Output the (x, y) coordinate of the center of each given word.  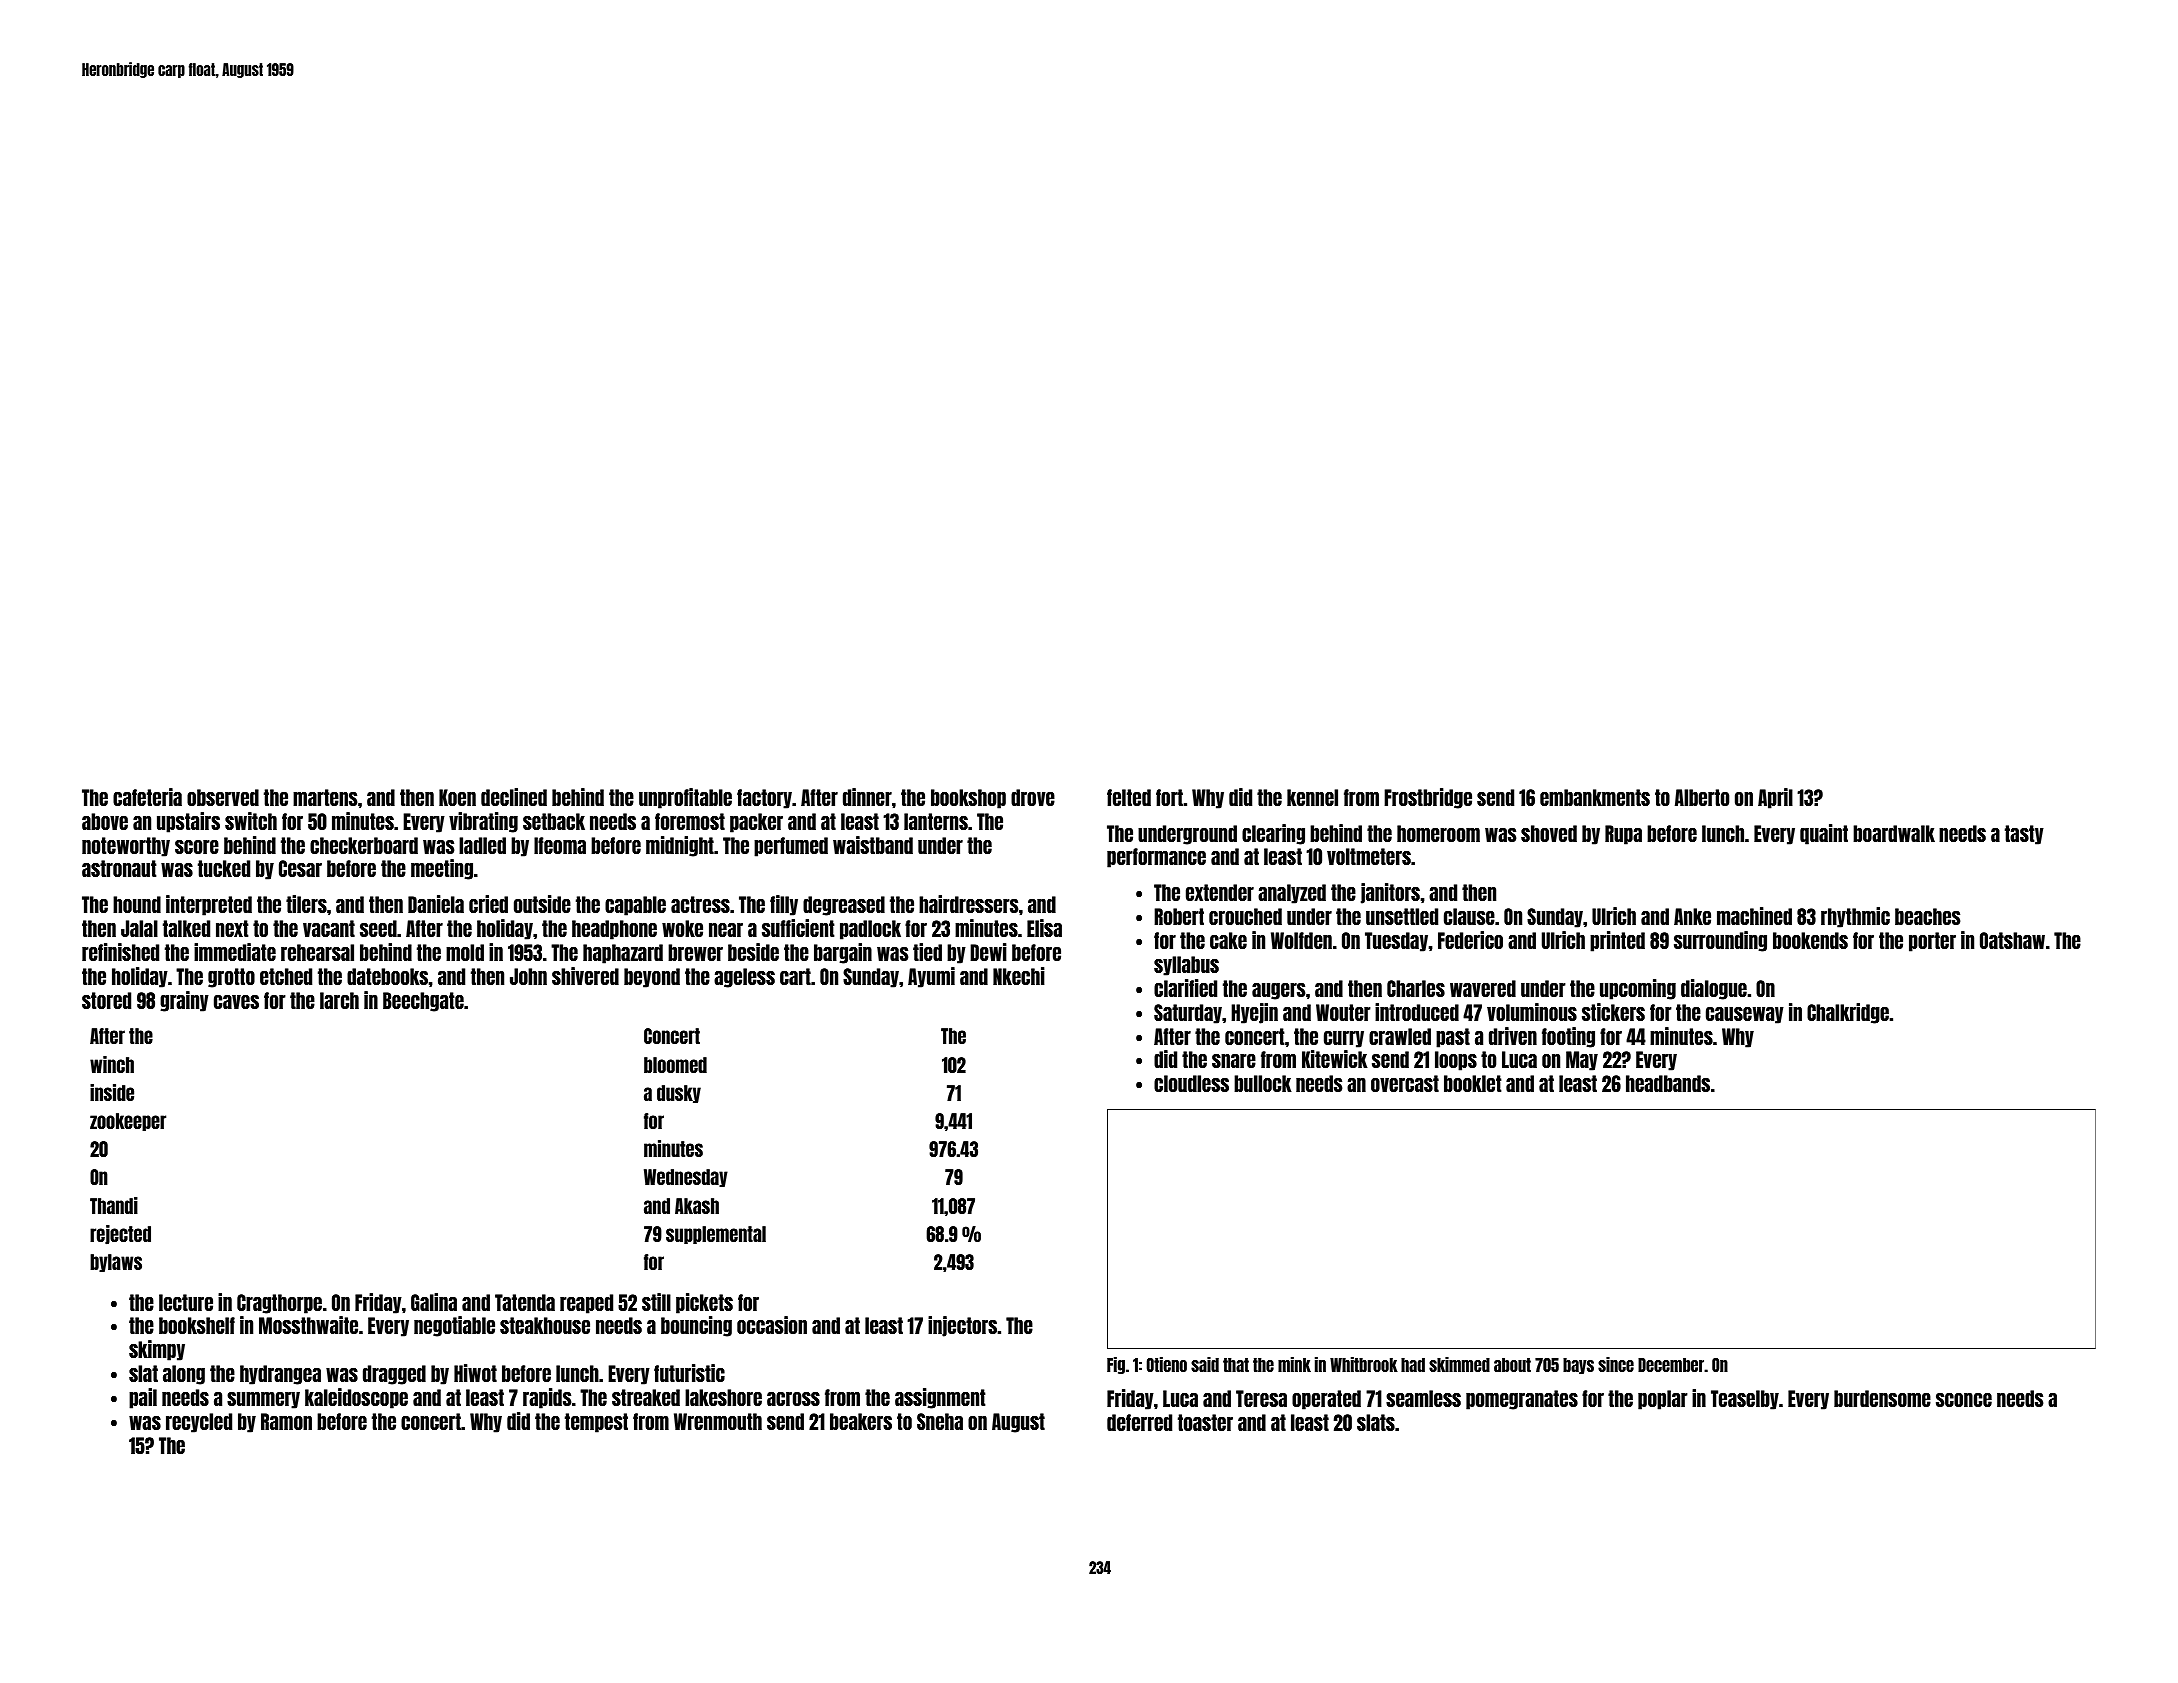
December (1671, 1365)
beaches (1927, 916)
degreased (844, 906)
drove (1033, 797)
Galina (434, 1302)
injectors (962, 1326)
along (184, 1375)
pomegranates (1522, 1400)
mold (465, 952)
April (1775, 798)
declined (514, 797)
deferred (1139, 1422)
